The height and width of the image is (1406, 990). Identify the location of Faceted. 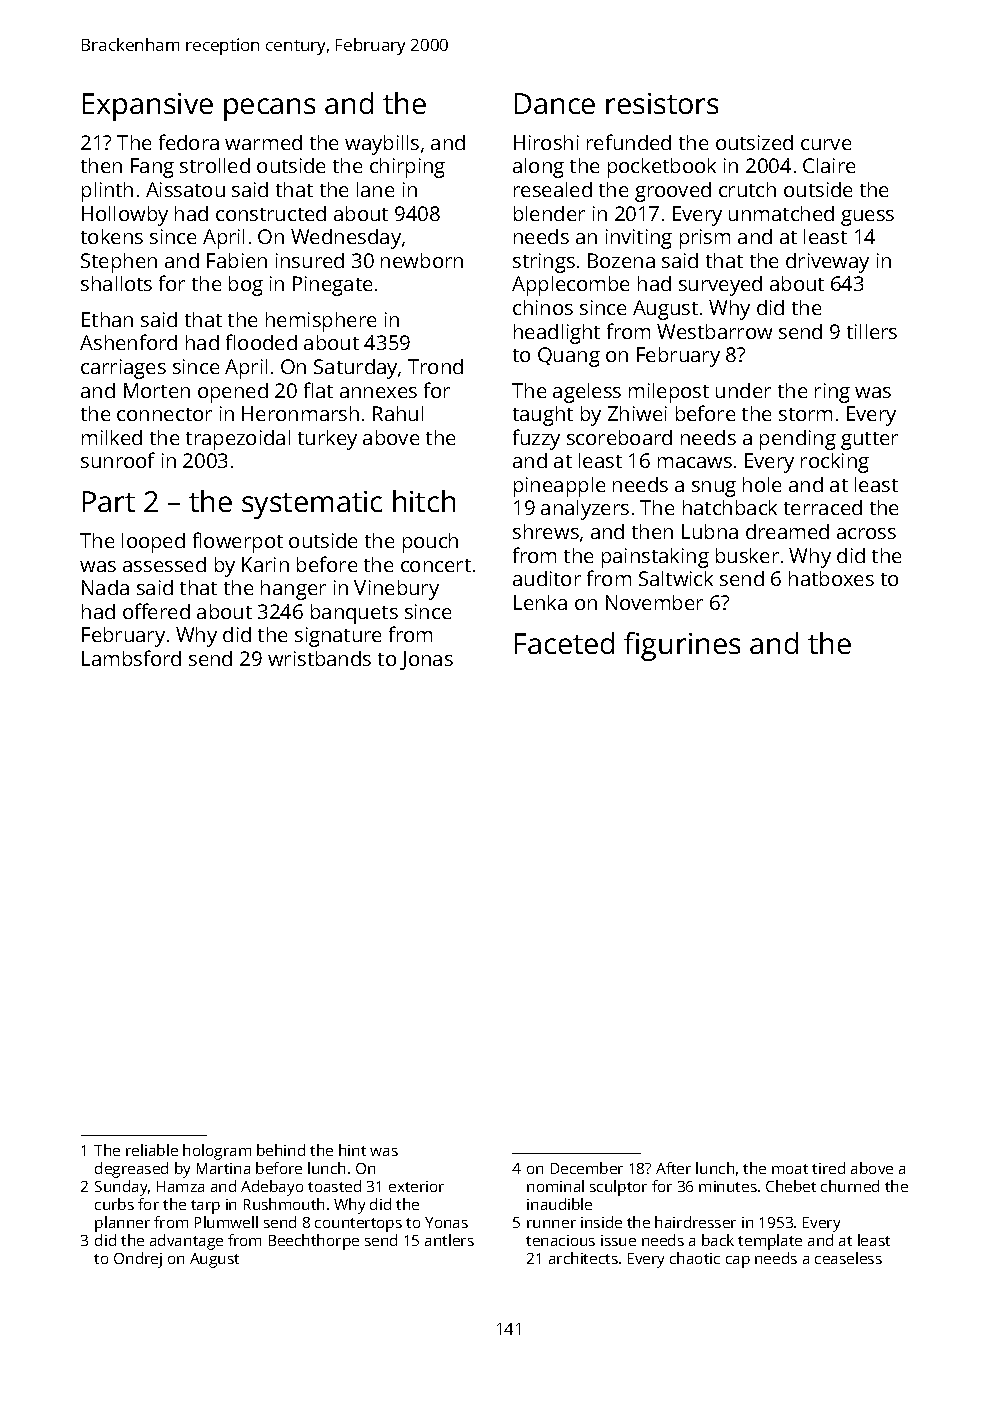
(564, 643).
